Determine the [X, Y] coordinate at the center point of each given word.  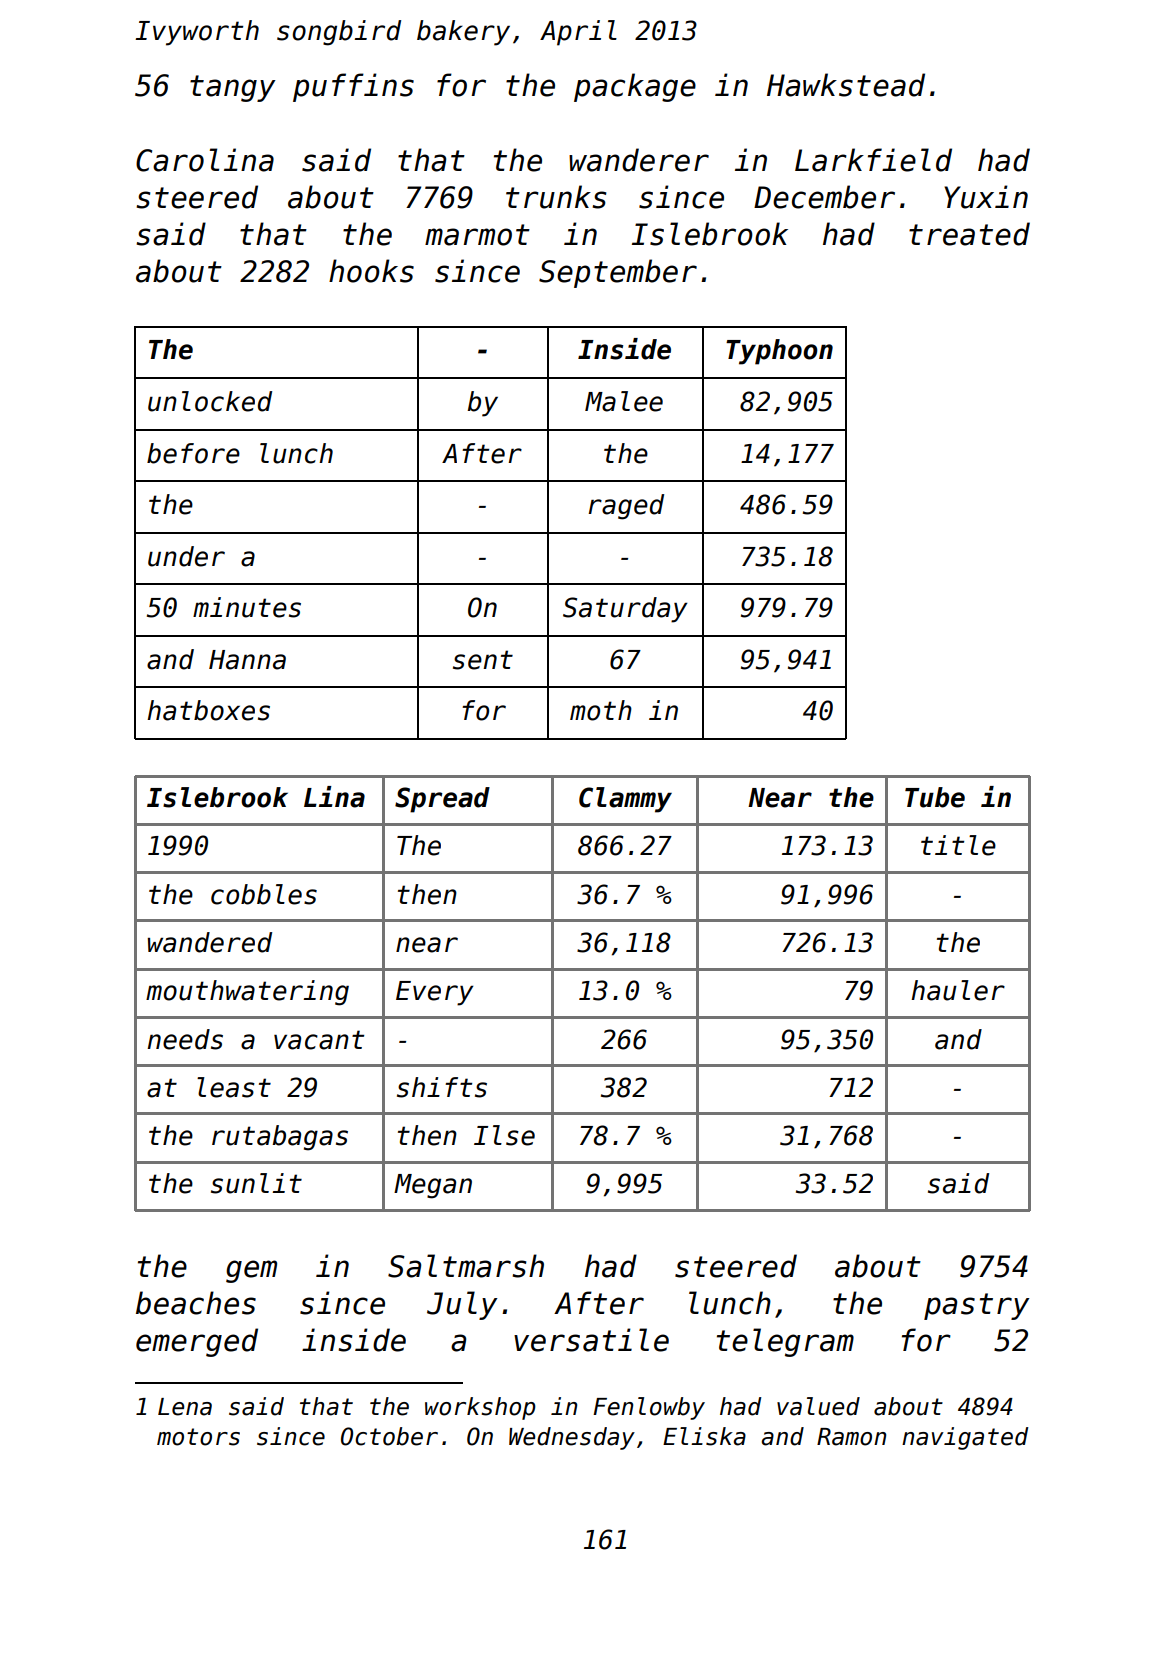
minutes [247, 607]
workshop [480, 1408]
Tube [935, 797]
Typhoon [779, 352]
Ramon [851, 1437]
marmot [477, 235]
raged [626, 507]
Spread [442, 800]
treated [969, 234]
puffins [353, 87]
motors [198, 1437]
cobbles [264, 894]
